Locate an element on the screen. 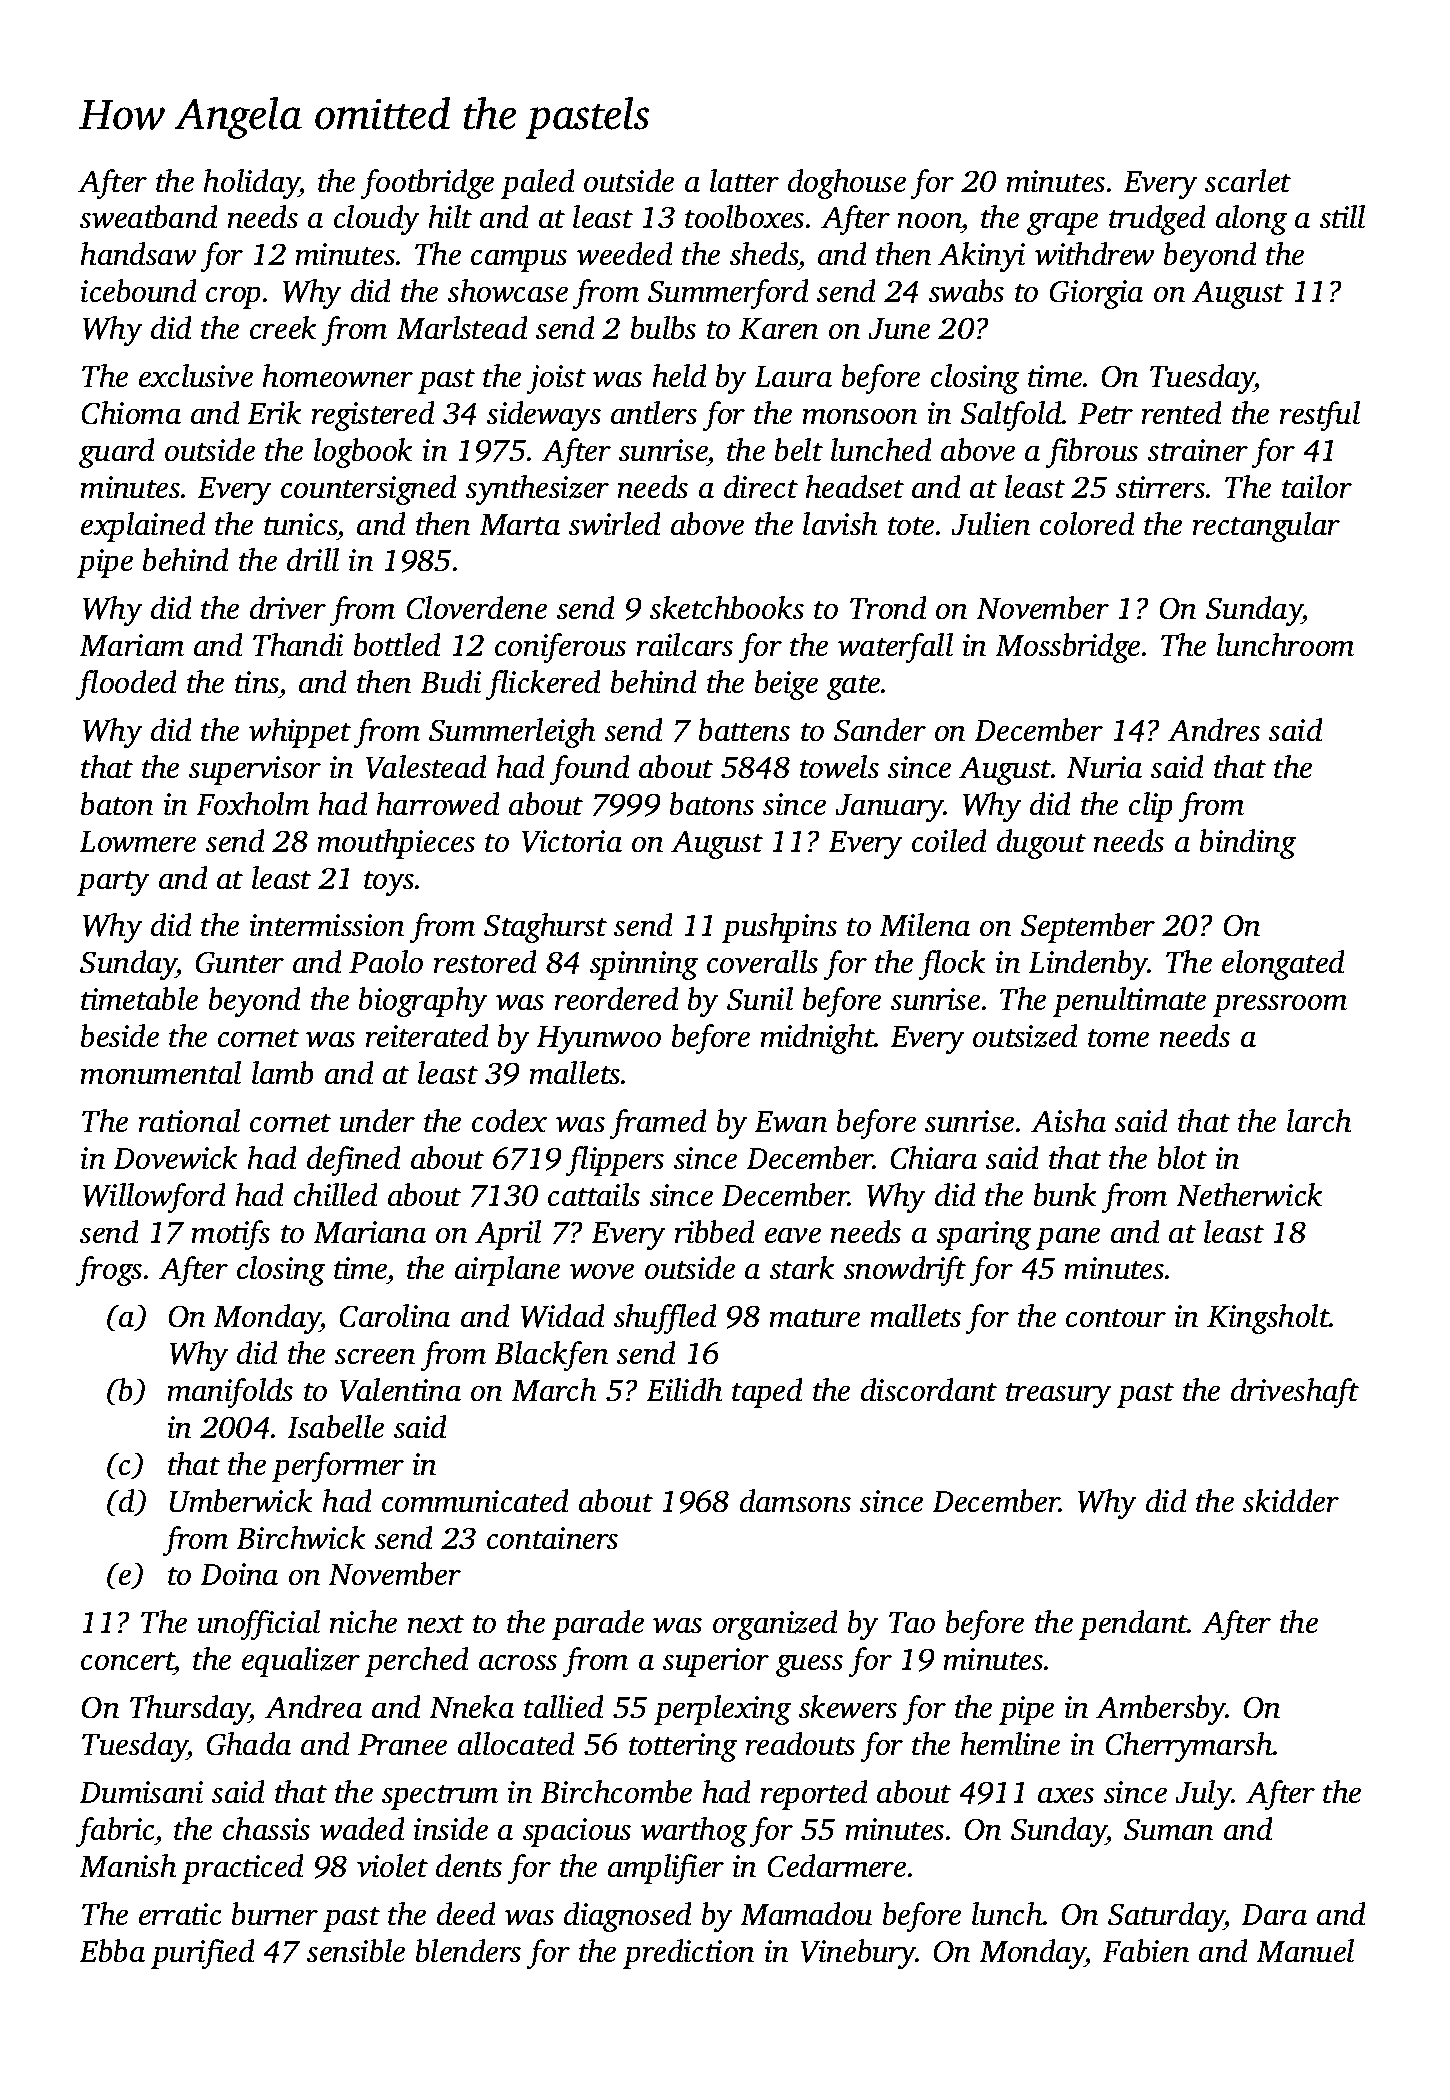 The width and height of the screenshot is (1450, 2100). pushpins is located at coordinates (779, 928).
